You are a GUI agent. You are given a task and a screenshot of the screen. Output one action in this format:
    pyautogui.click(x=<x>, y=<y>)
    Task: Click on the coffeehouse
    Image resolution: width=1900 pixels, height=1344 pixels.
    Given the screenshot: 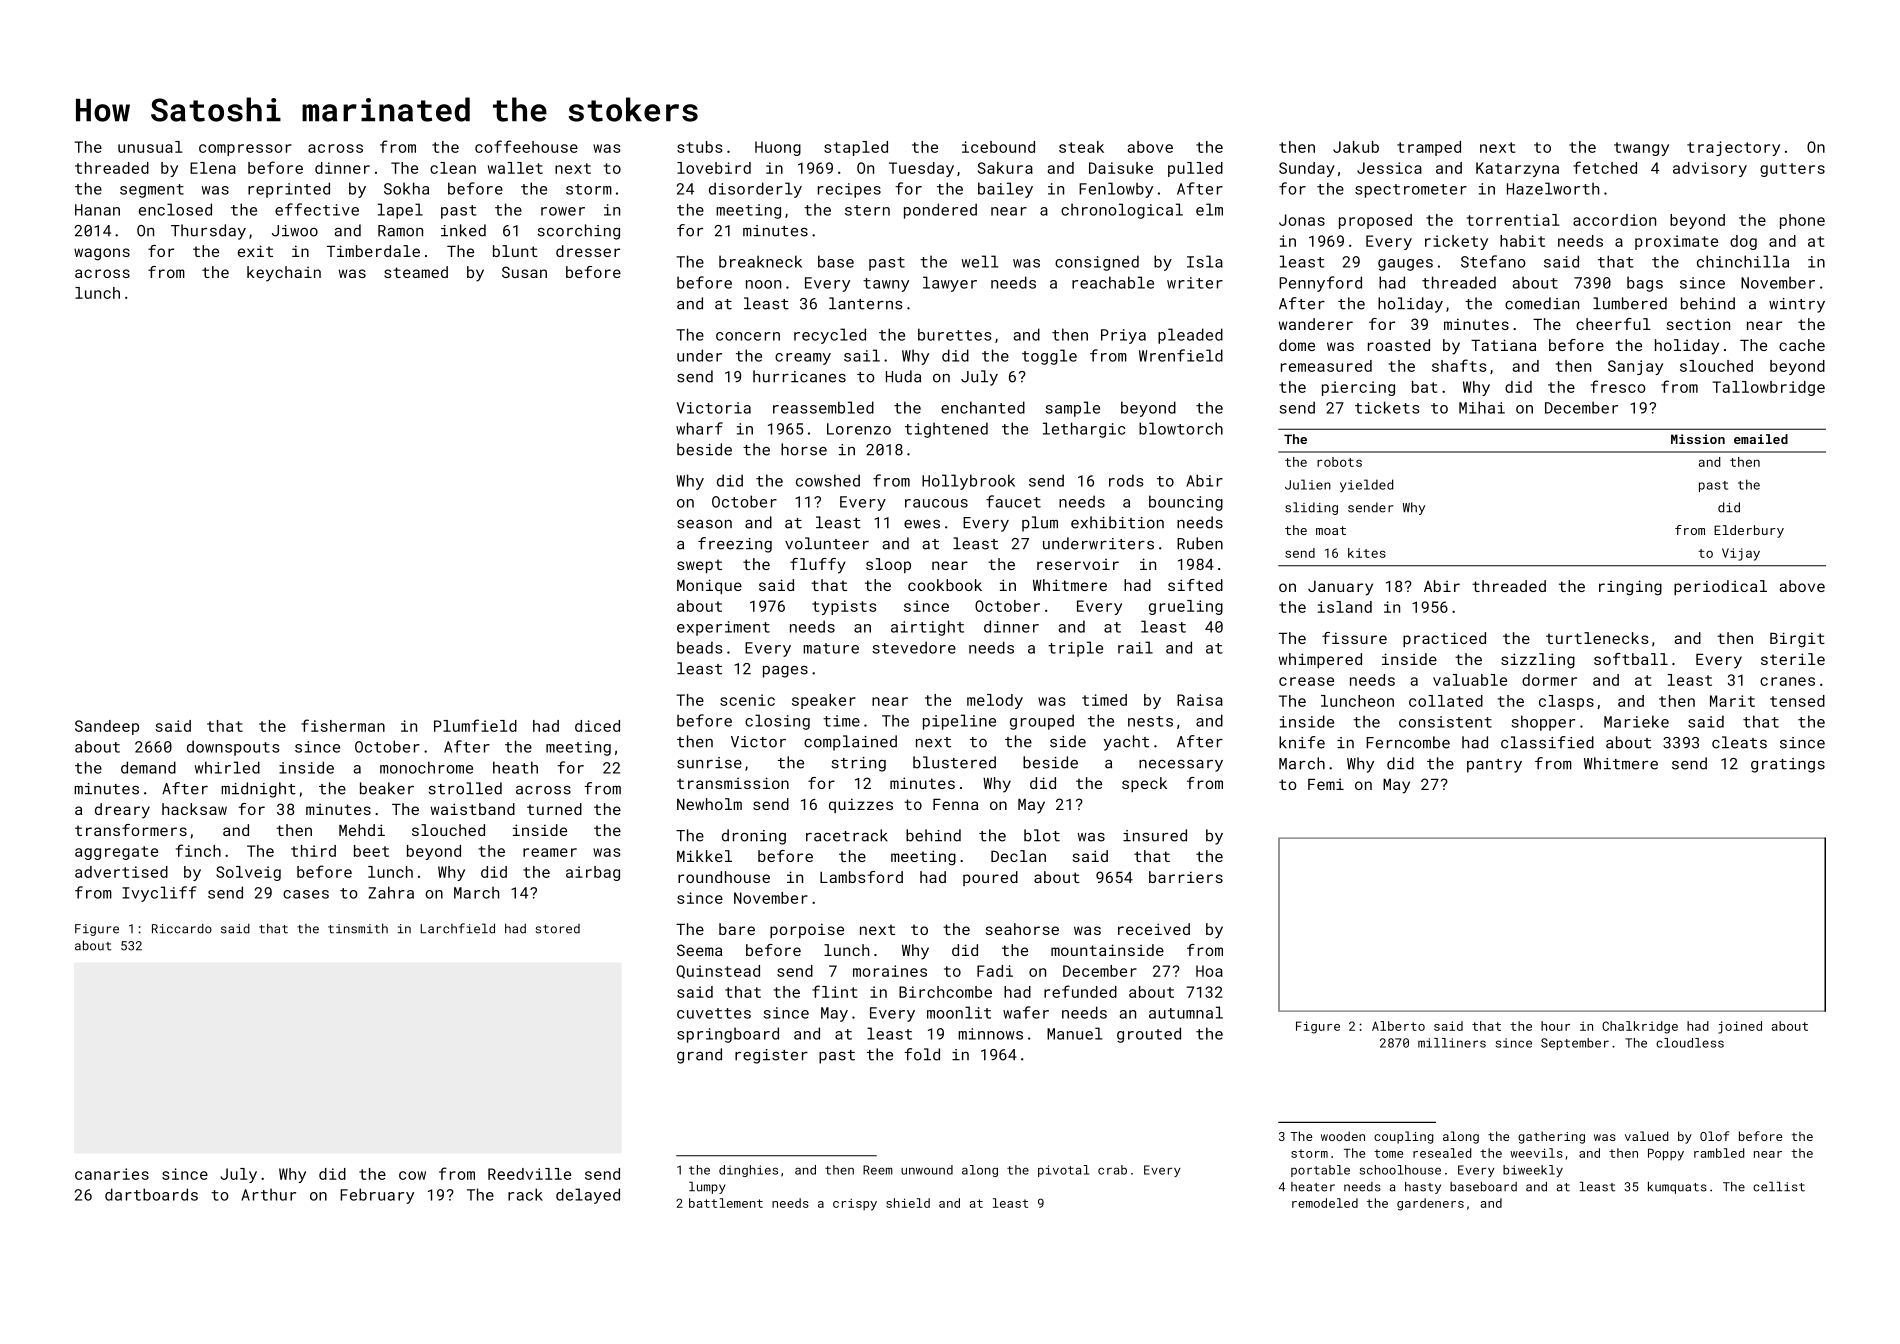 What is the action you would take?
    pyautogui.click(x=526, y=146)
